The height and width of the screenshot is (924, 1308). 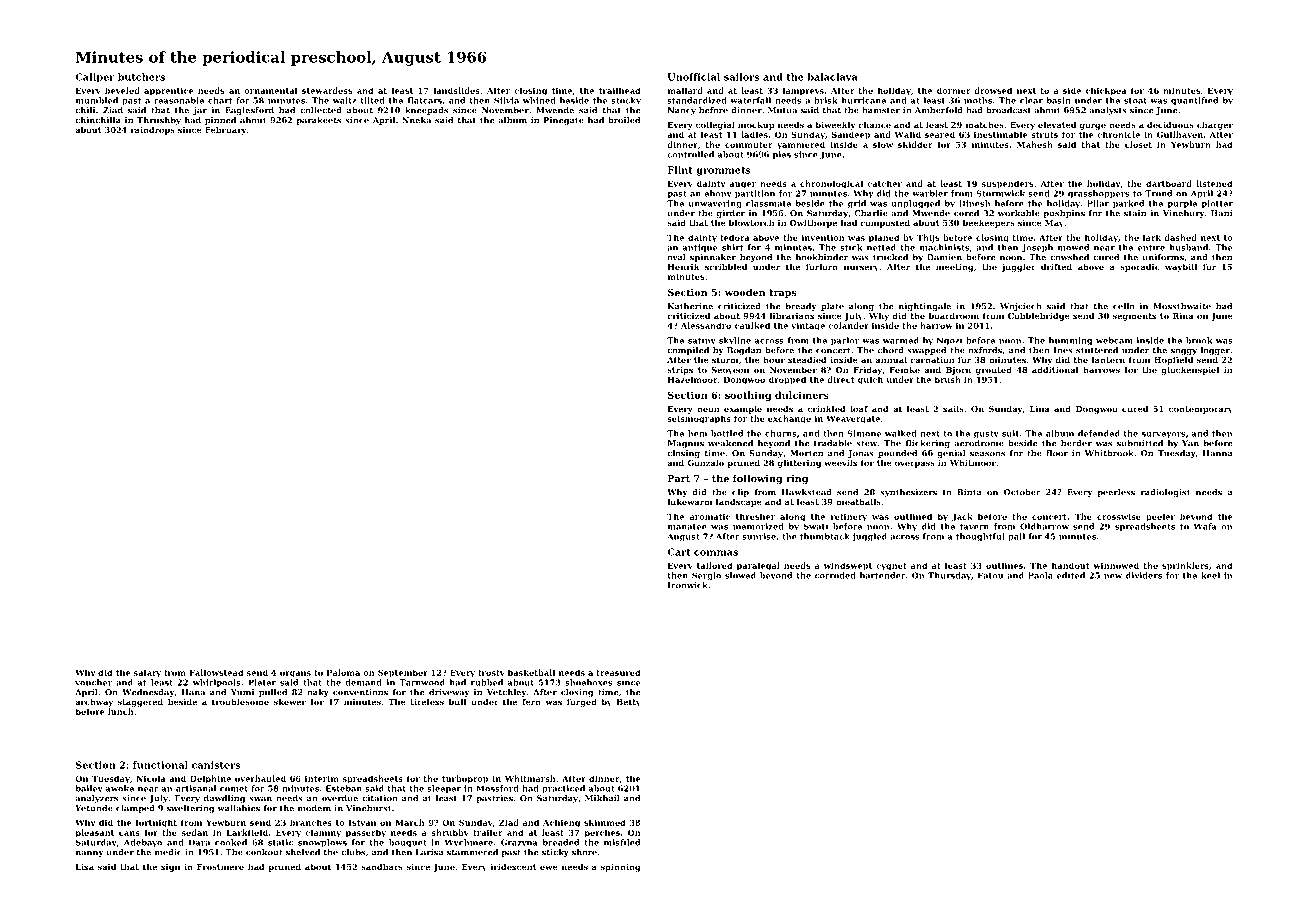 What do you see at coordinates (225, 130) in the screenshot?
I see `February` at bounding box center [225, 130].
